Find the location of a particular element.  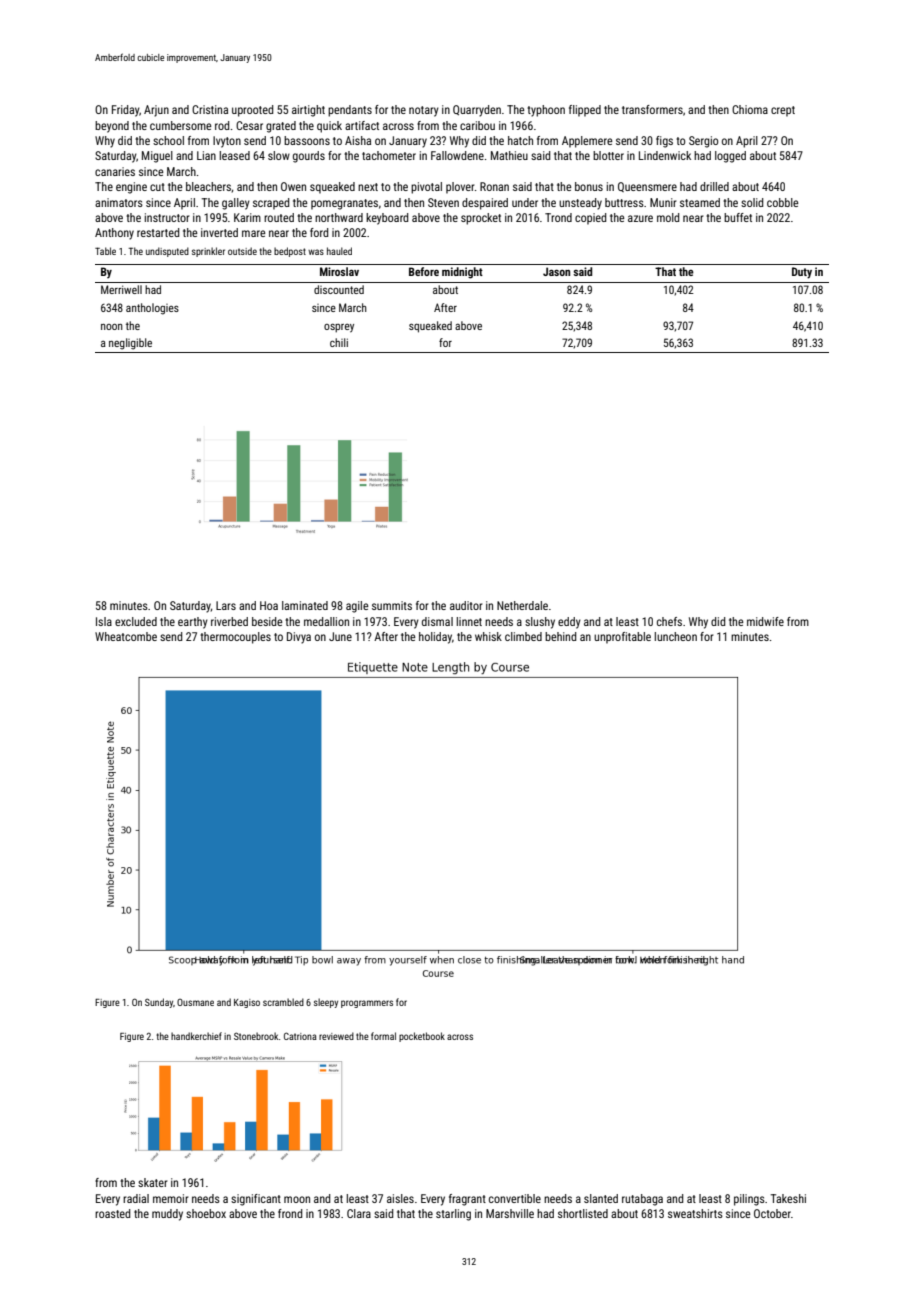

behind is located at coordinates (560, 636).
